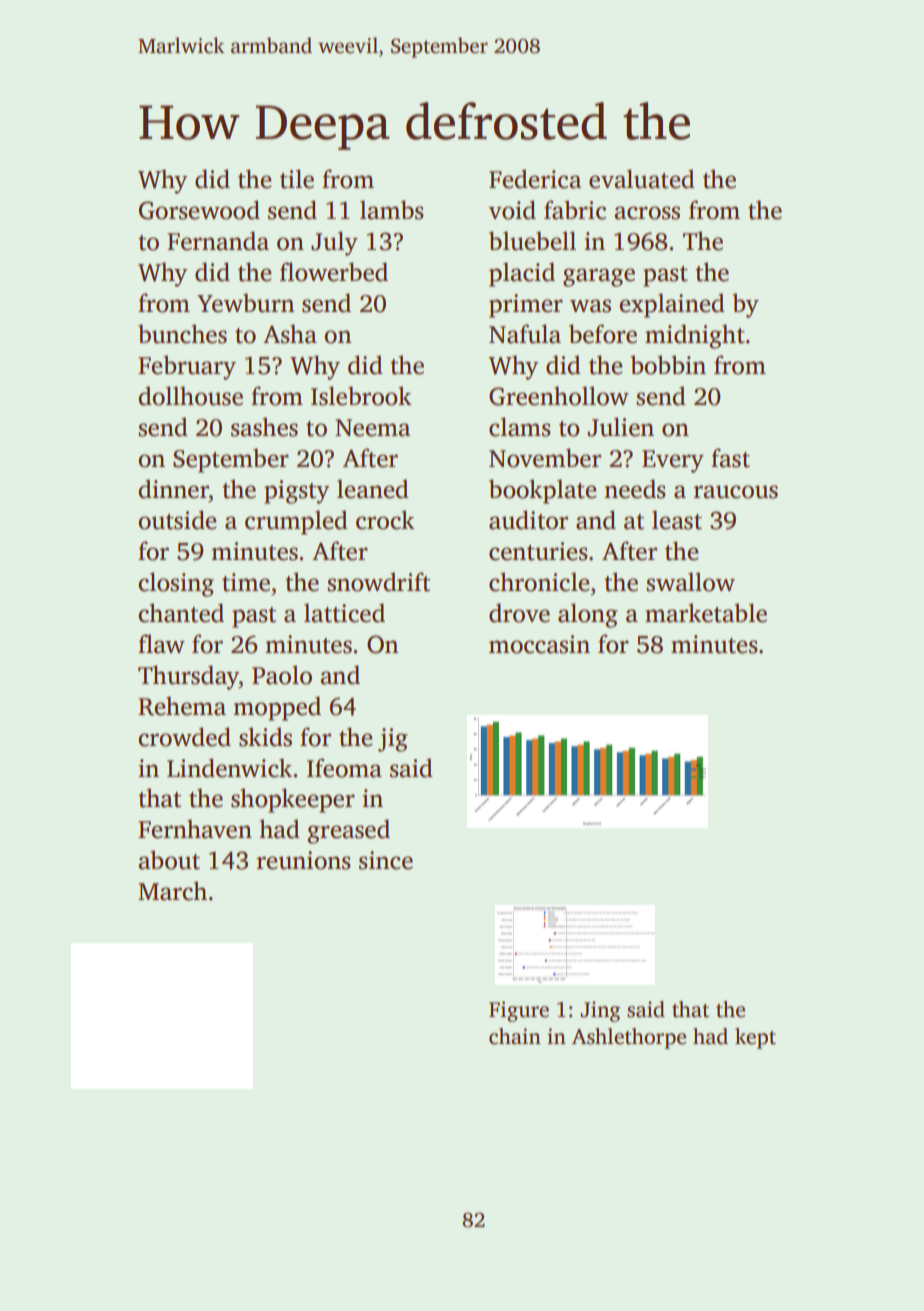  Describe the element at coordinates (535, 179) in the screenshot. I see `Federica` at that location.
